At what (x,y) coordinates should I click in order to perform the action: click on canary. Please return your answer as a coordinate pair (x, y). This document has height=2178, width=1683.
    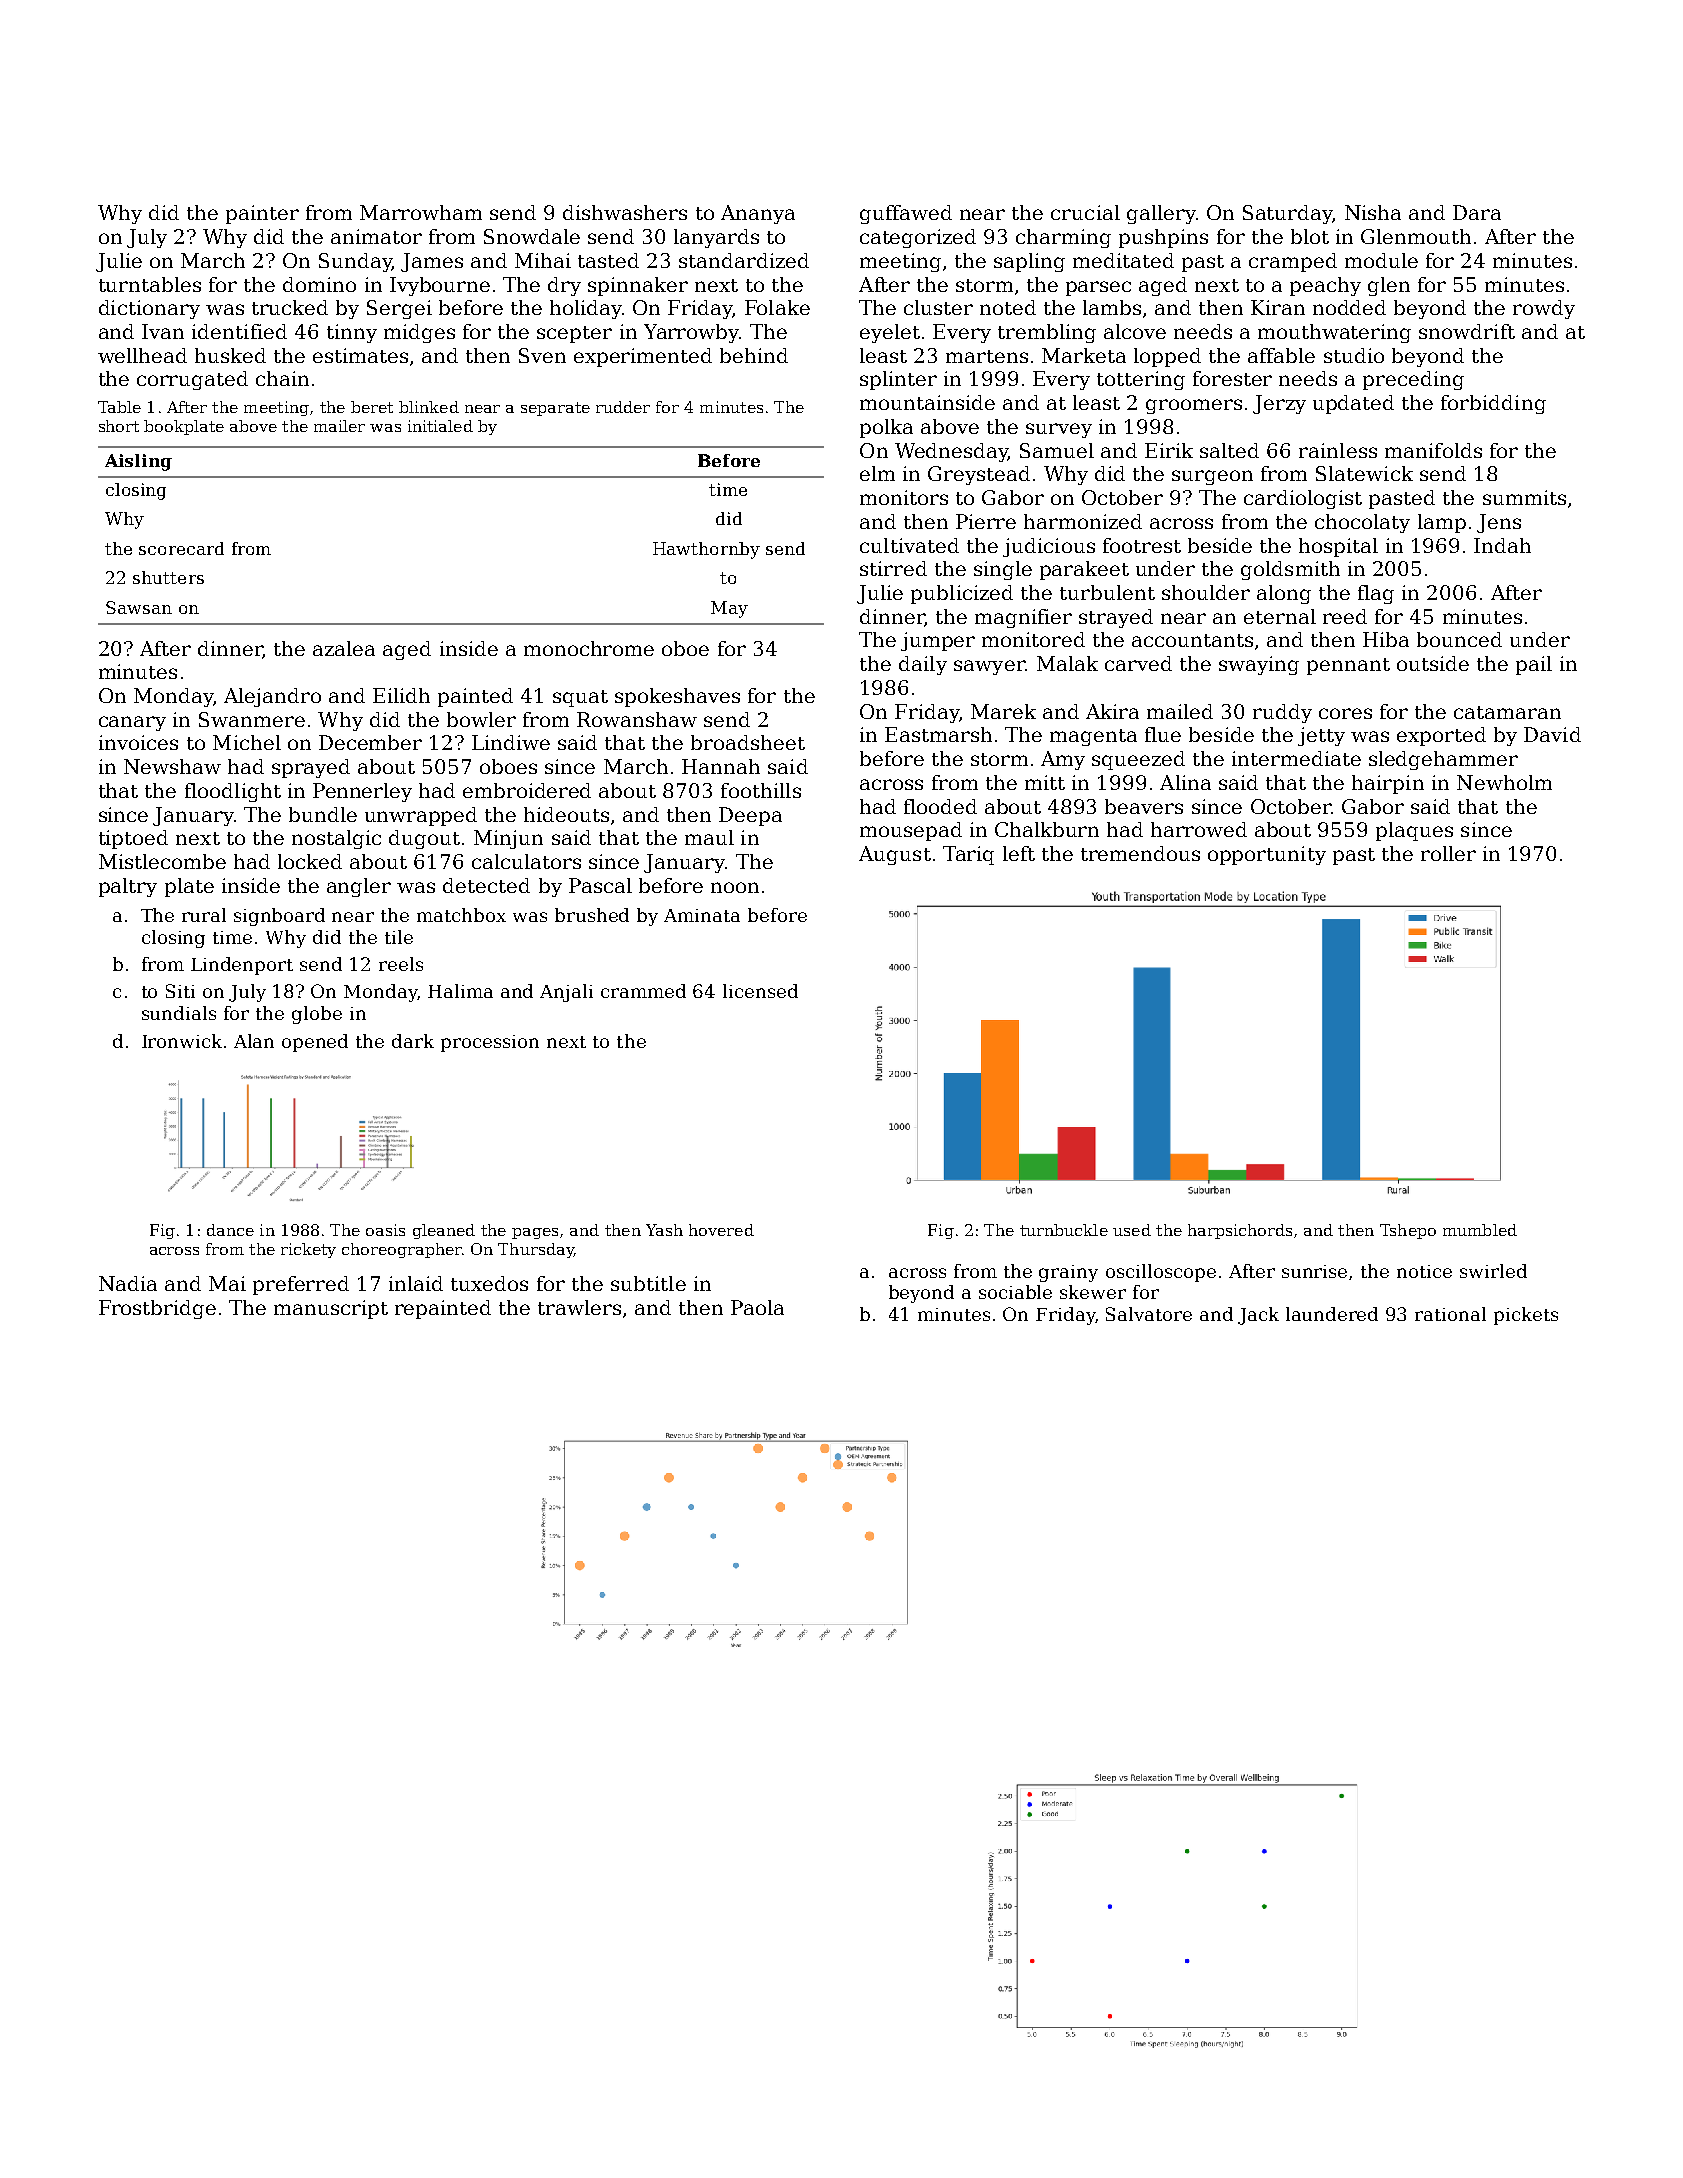
    Looking at the image, I should click on (132, 723).
